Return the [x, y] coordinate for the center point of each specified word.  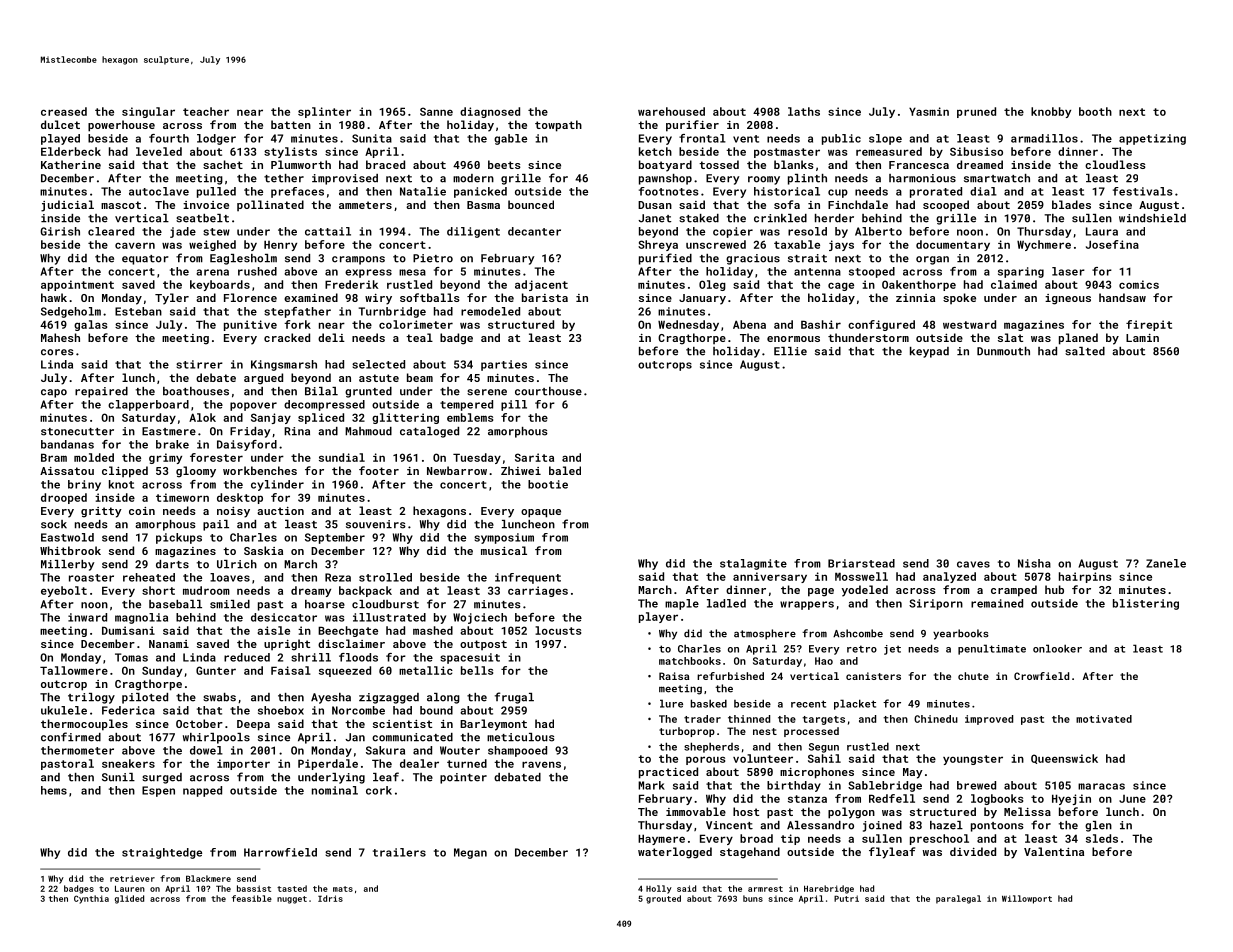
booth [1095, 111]
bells [477, 670]
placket [855, 704]
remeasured [889, 151]
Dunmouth [1003, 351]
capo [54, 393]
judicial [67, 206]
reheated [149, 577]
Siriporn [936, 604]
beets [504, 164]
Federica [128, 710]
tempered [466, 405]
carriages [538, 591]
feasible [252, 898]
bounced [531, 204]
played [60, 139]
